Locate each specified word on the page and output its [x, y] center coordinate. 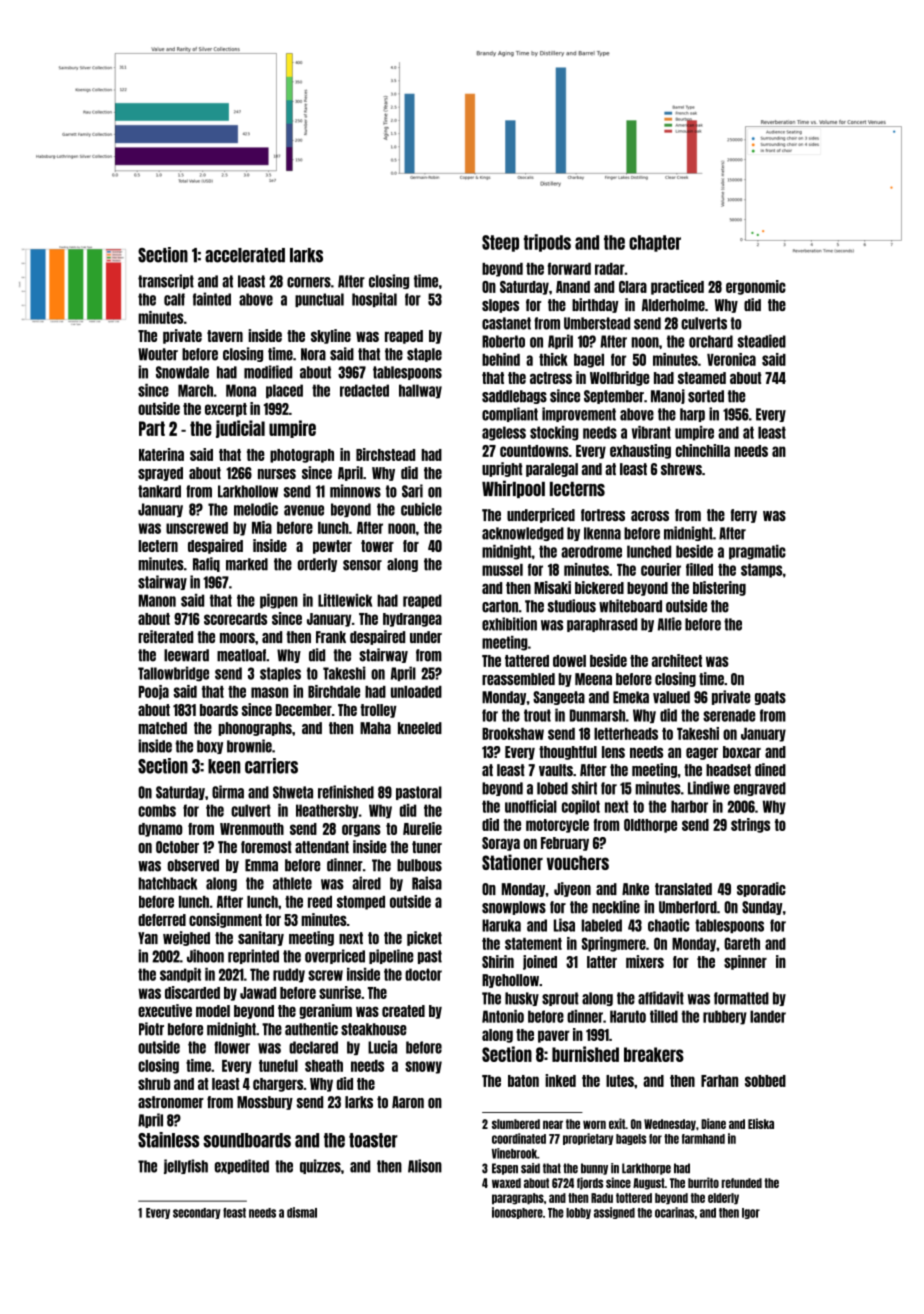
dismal [302, 1212]
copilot [581, 807]
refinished [346, 792]
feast [234, 1213]
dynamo [160, 830]
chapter [655, 243]
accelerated [245, 255]
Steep [500, 243]
